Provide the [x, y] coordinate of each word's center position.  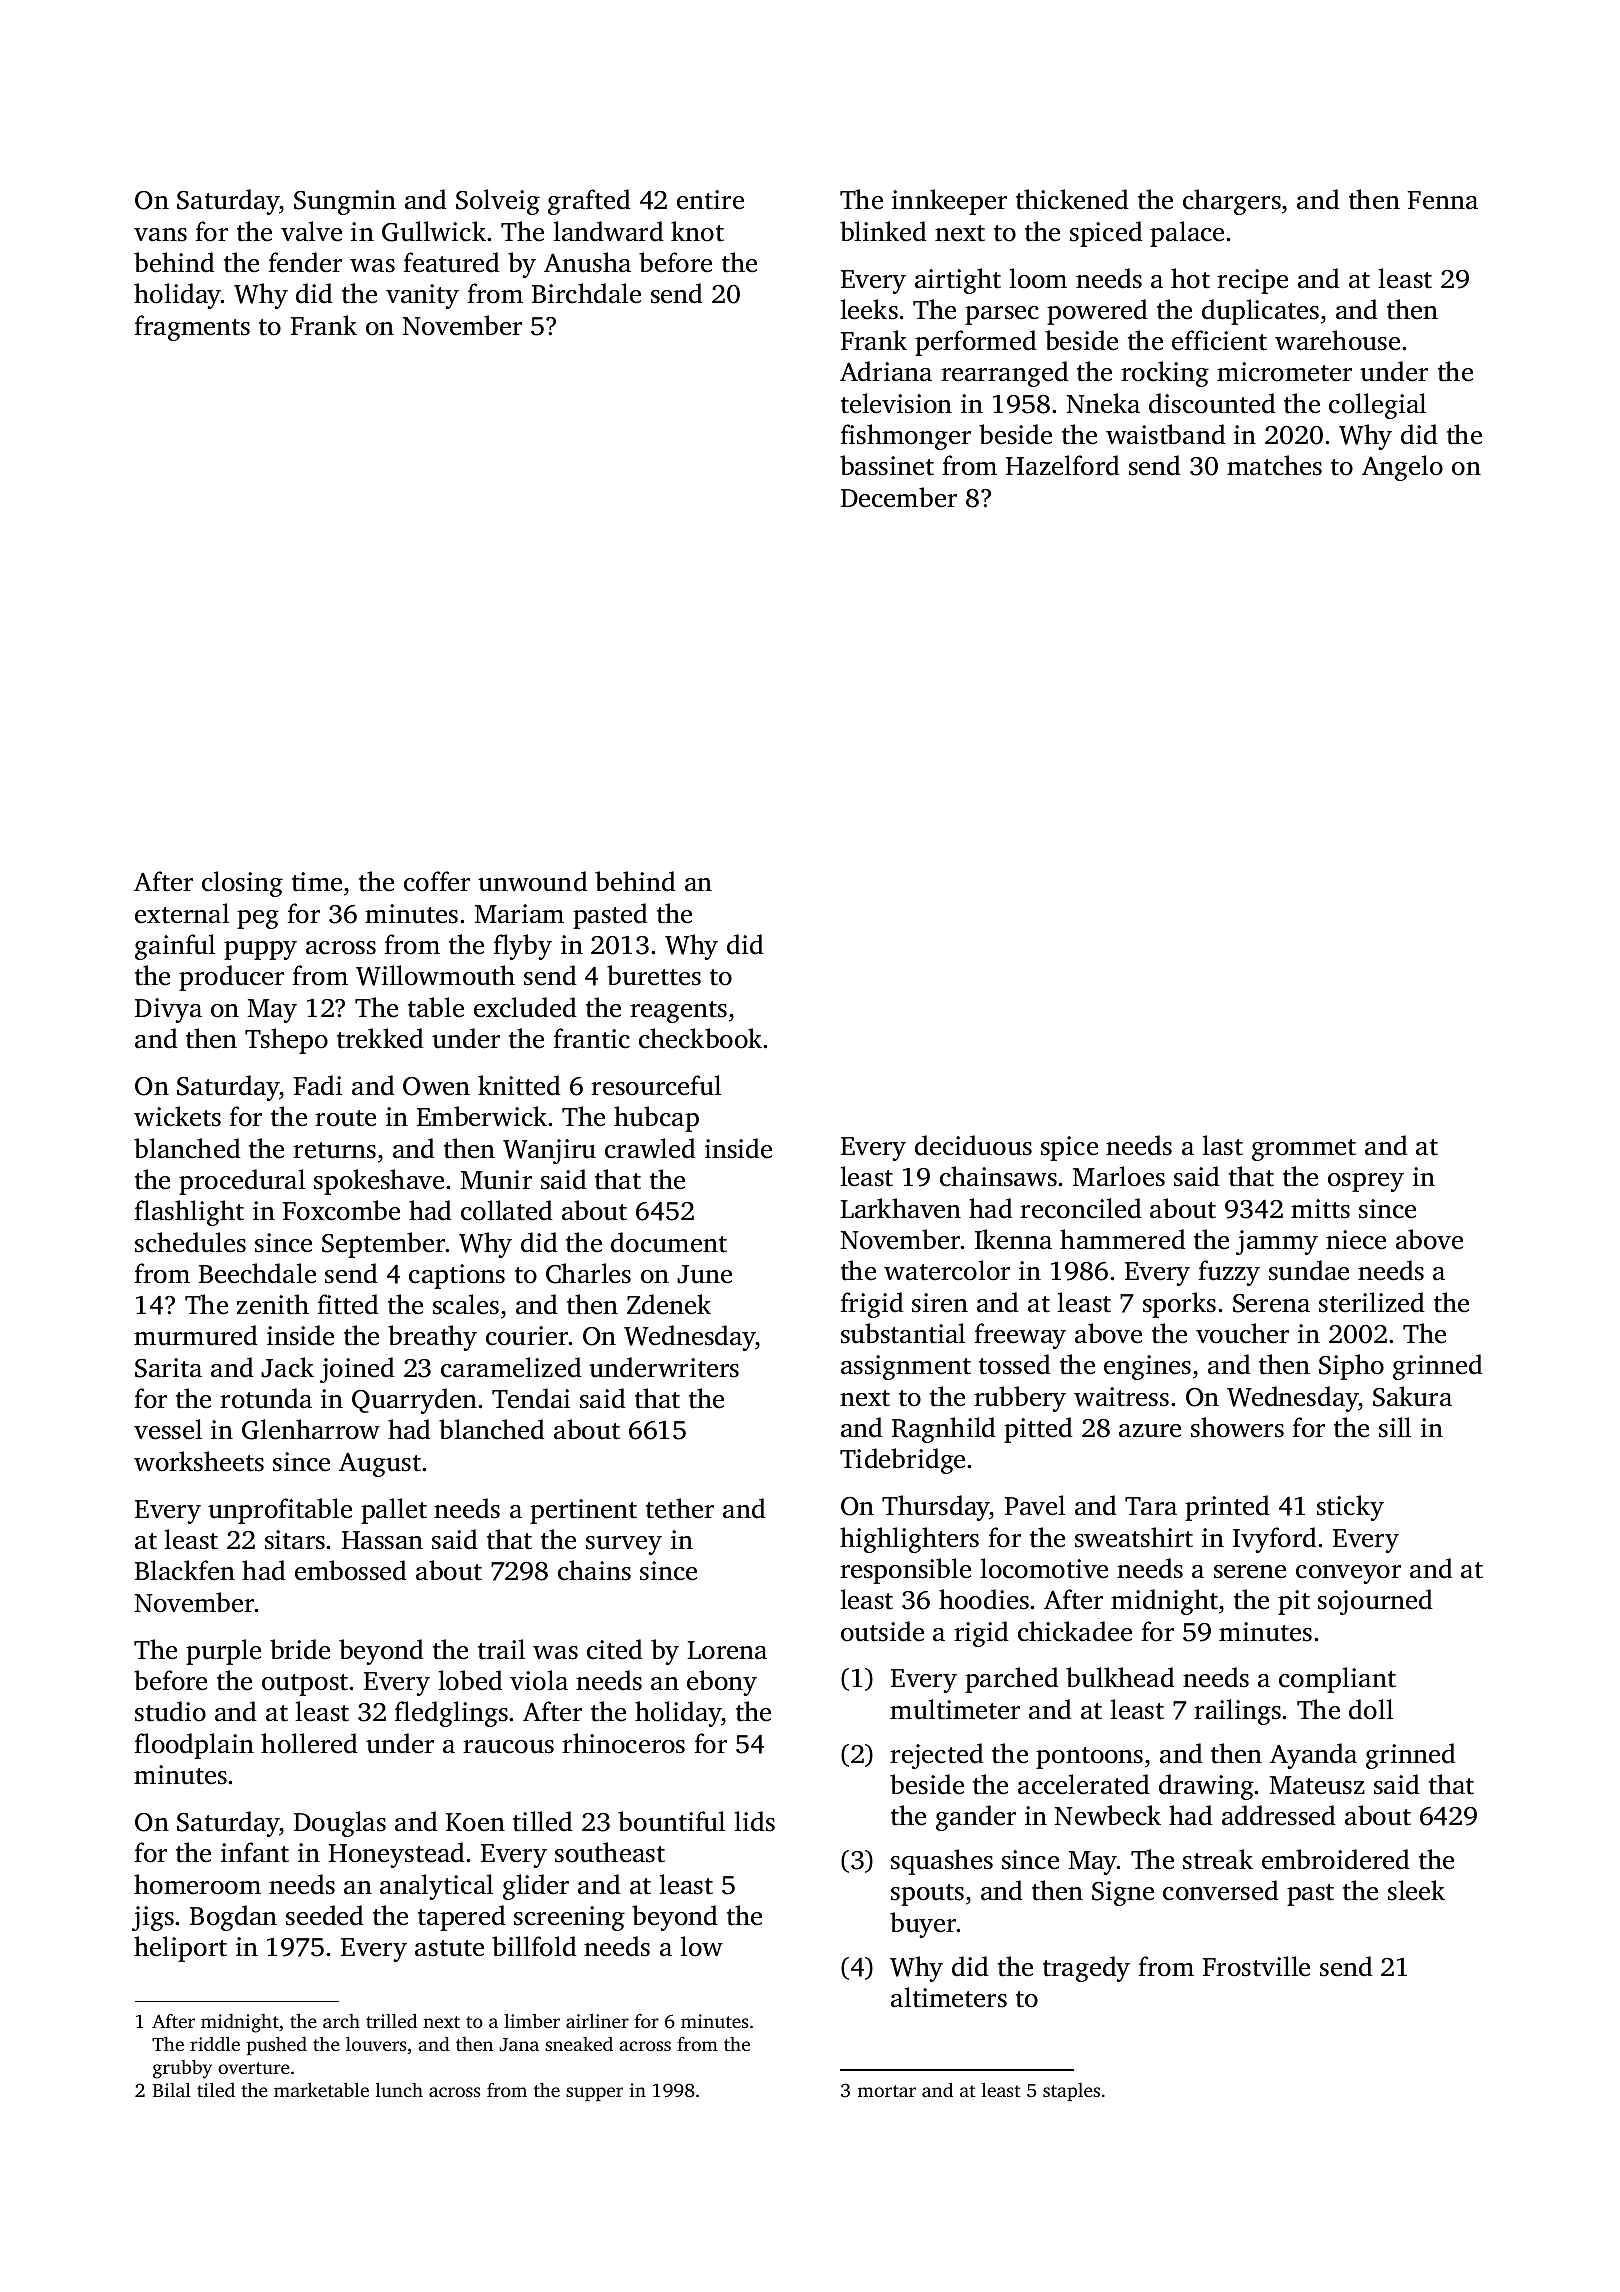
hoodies [984, 1599]
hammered [1123, 1239]
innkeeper [949, 202]
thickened [1072, 199]
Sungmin [345, 202]
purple [223, 1652]
